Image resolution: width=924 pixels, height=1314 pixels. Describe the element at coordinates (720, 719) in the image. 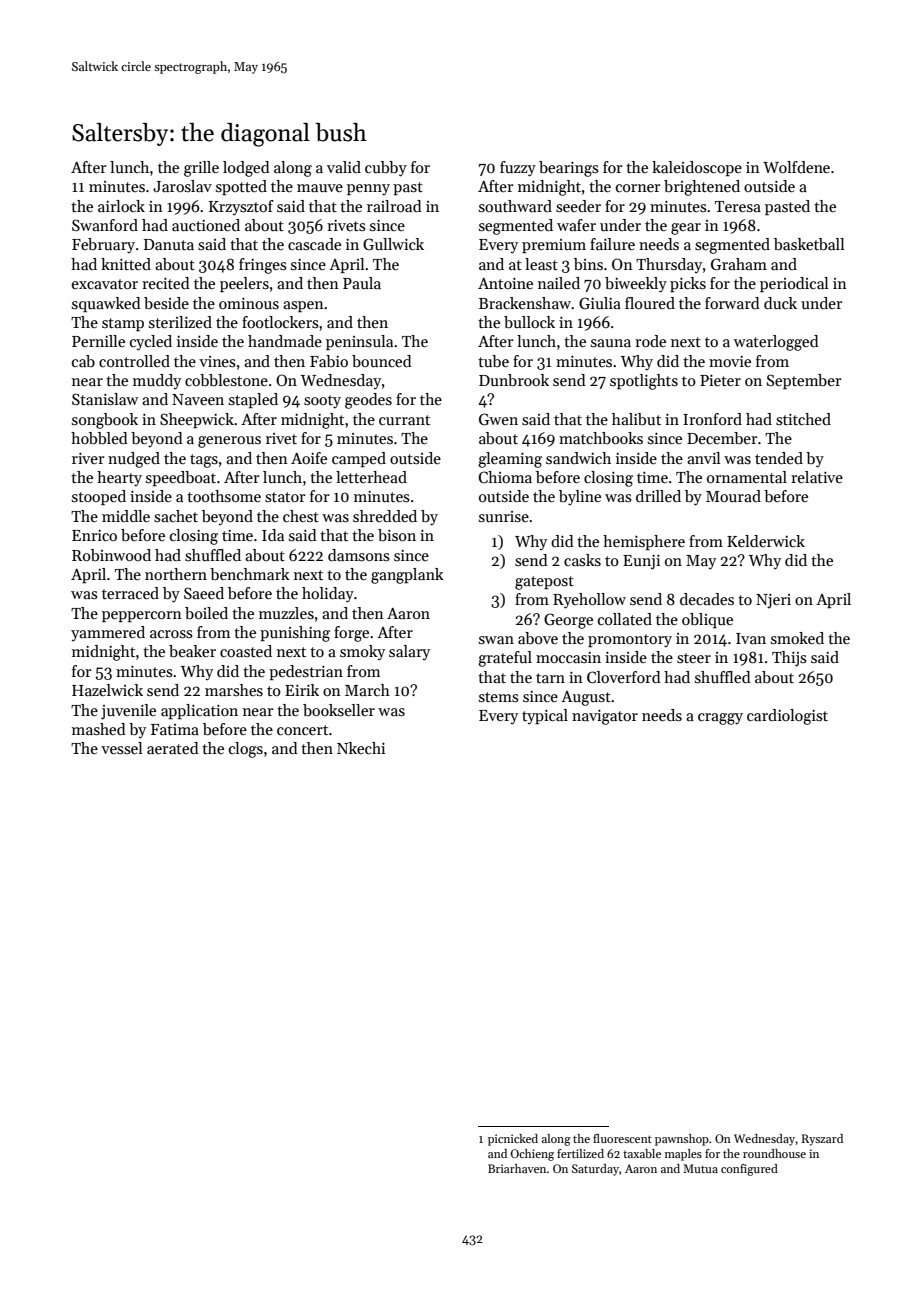

I see `craggy` at that location.
